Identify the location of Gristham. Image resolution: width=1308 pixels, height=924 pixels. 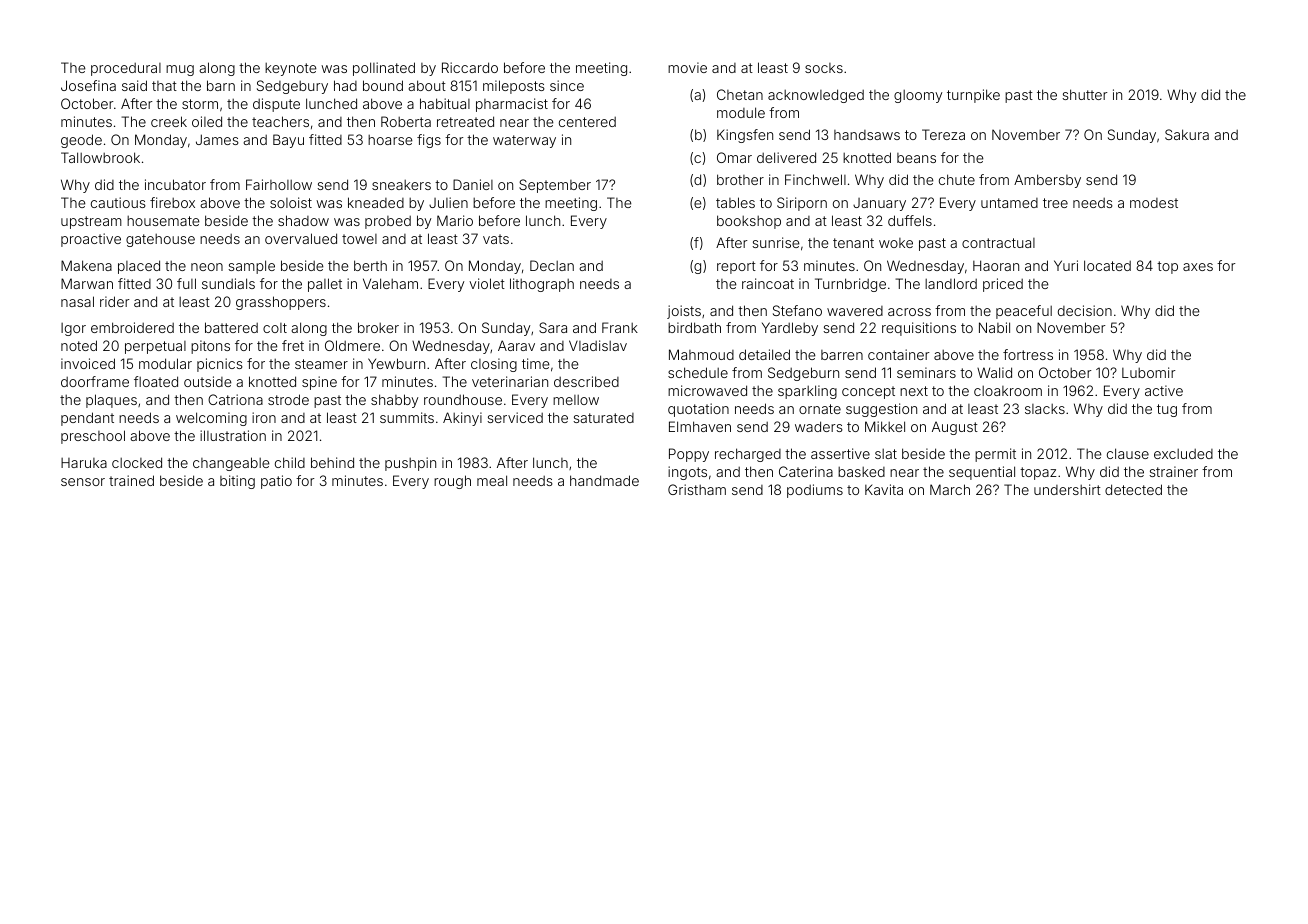
(697, 489).
